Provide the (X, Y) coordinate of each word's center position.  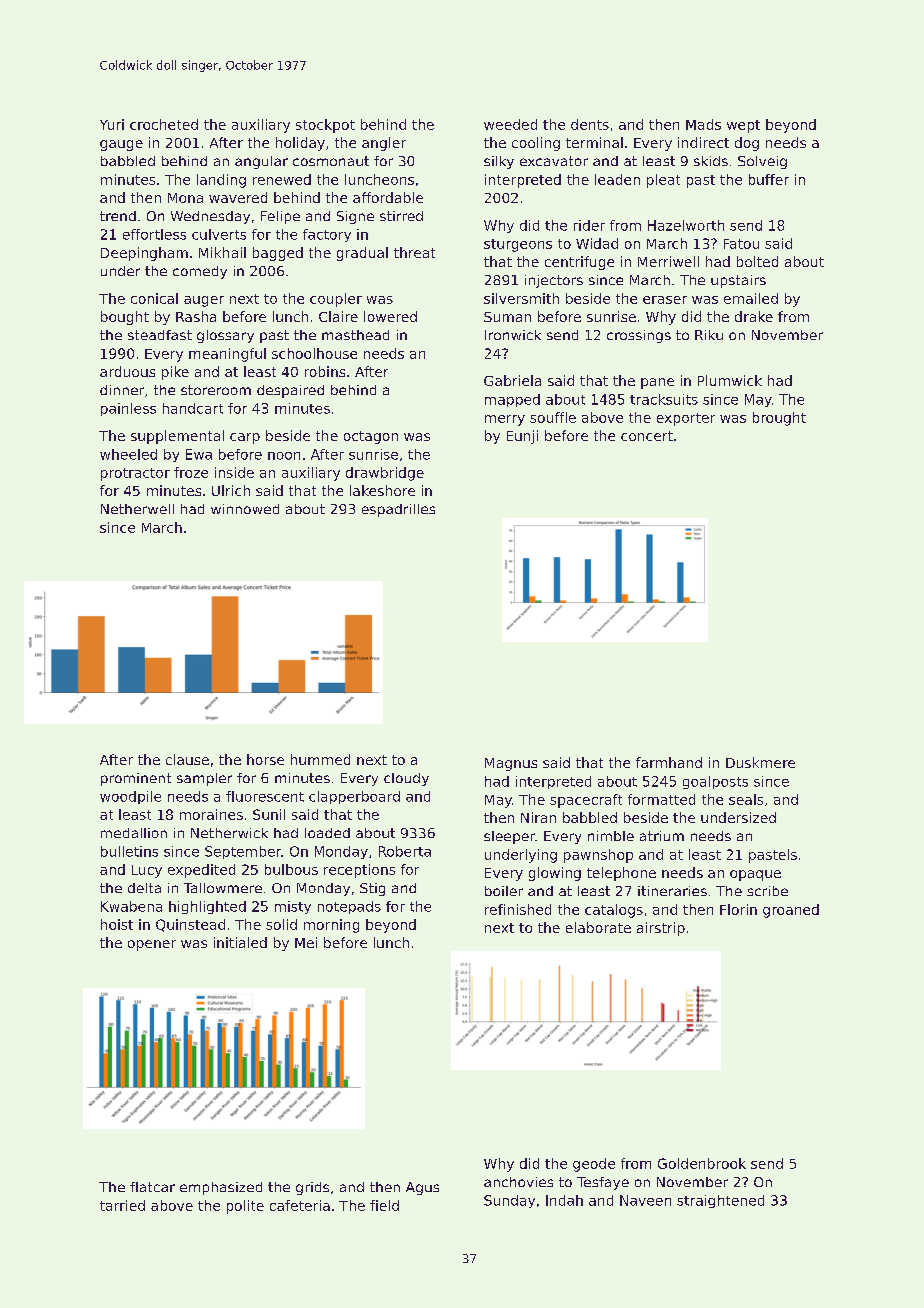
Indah (564, 1200)
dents (590, 124)
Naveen (645, 1200)
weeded (510, 124)
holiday (300, 144)
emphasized (221, 1188)
